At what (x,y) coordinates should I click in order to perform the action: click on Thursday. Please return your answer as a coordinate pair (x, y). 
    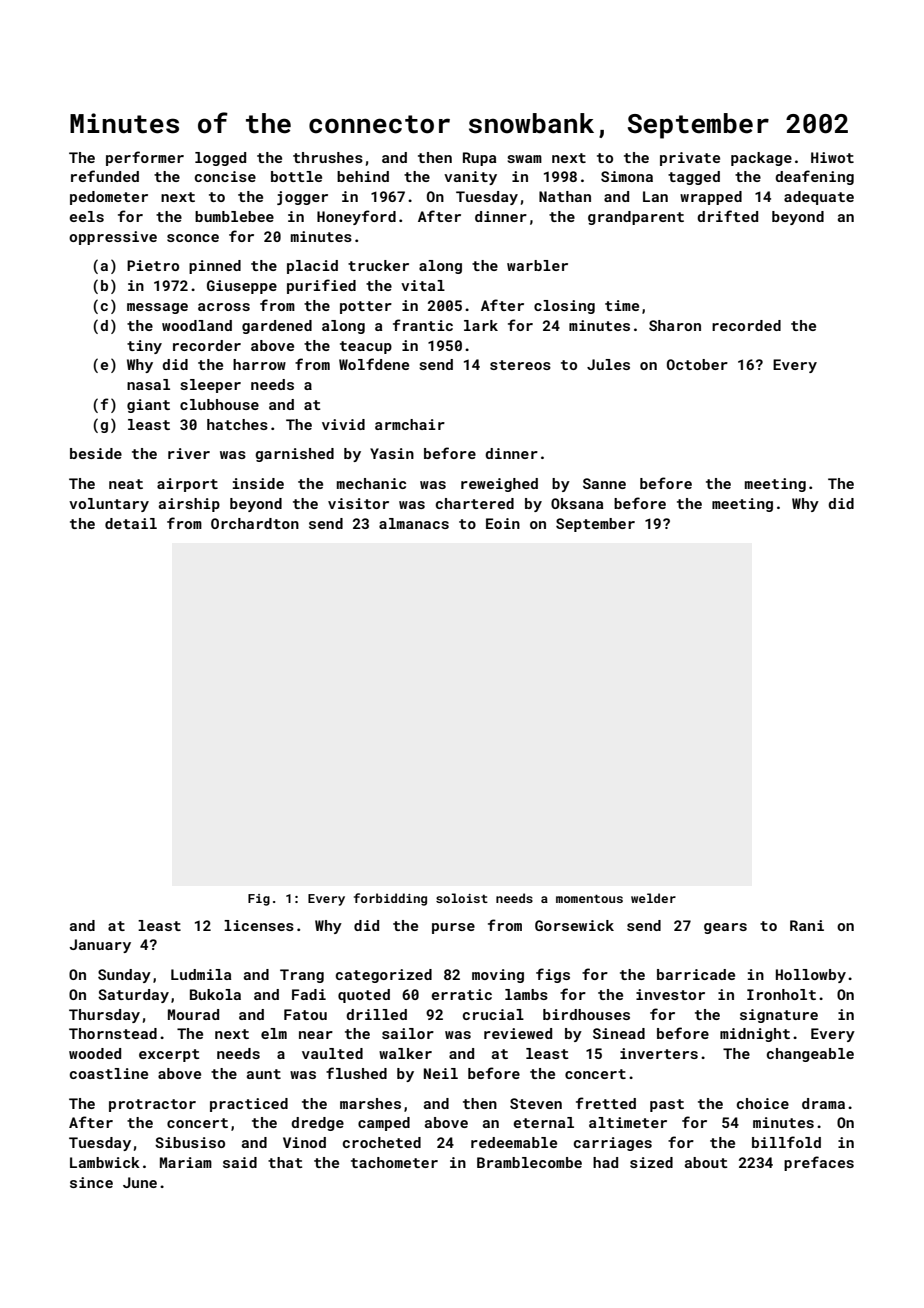
    Looking at the image, I should click on (104, 1016).
